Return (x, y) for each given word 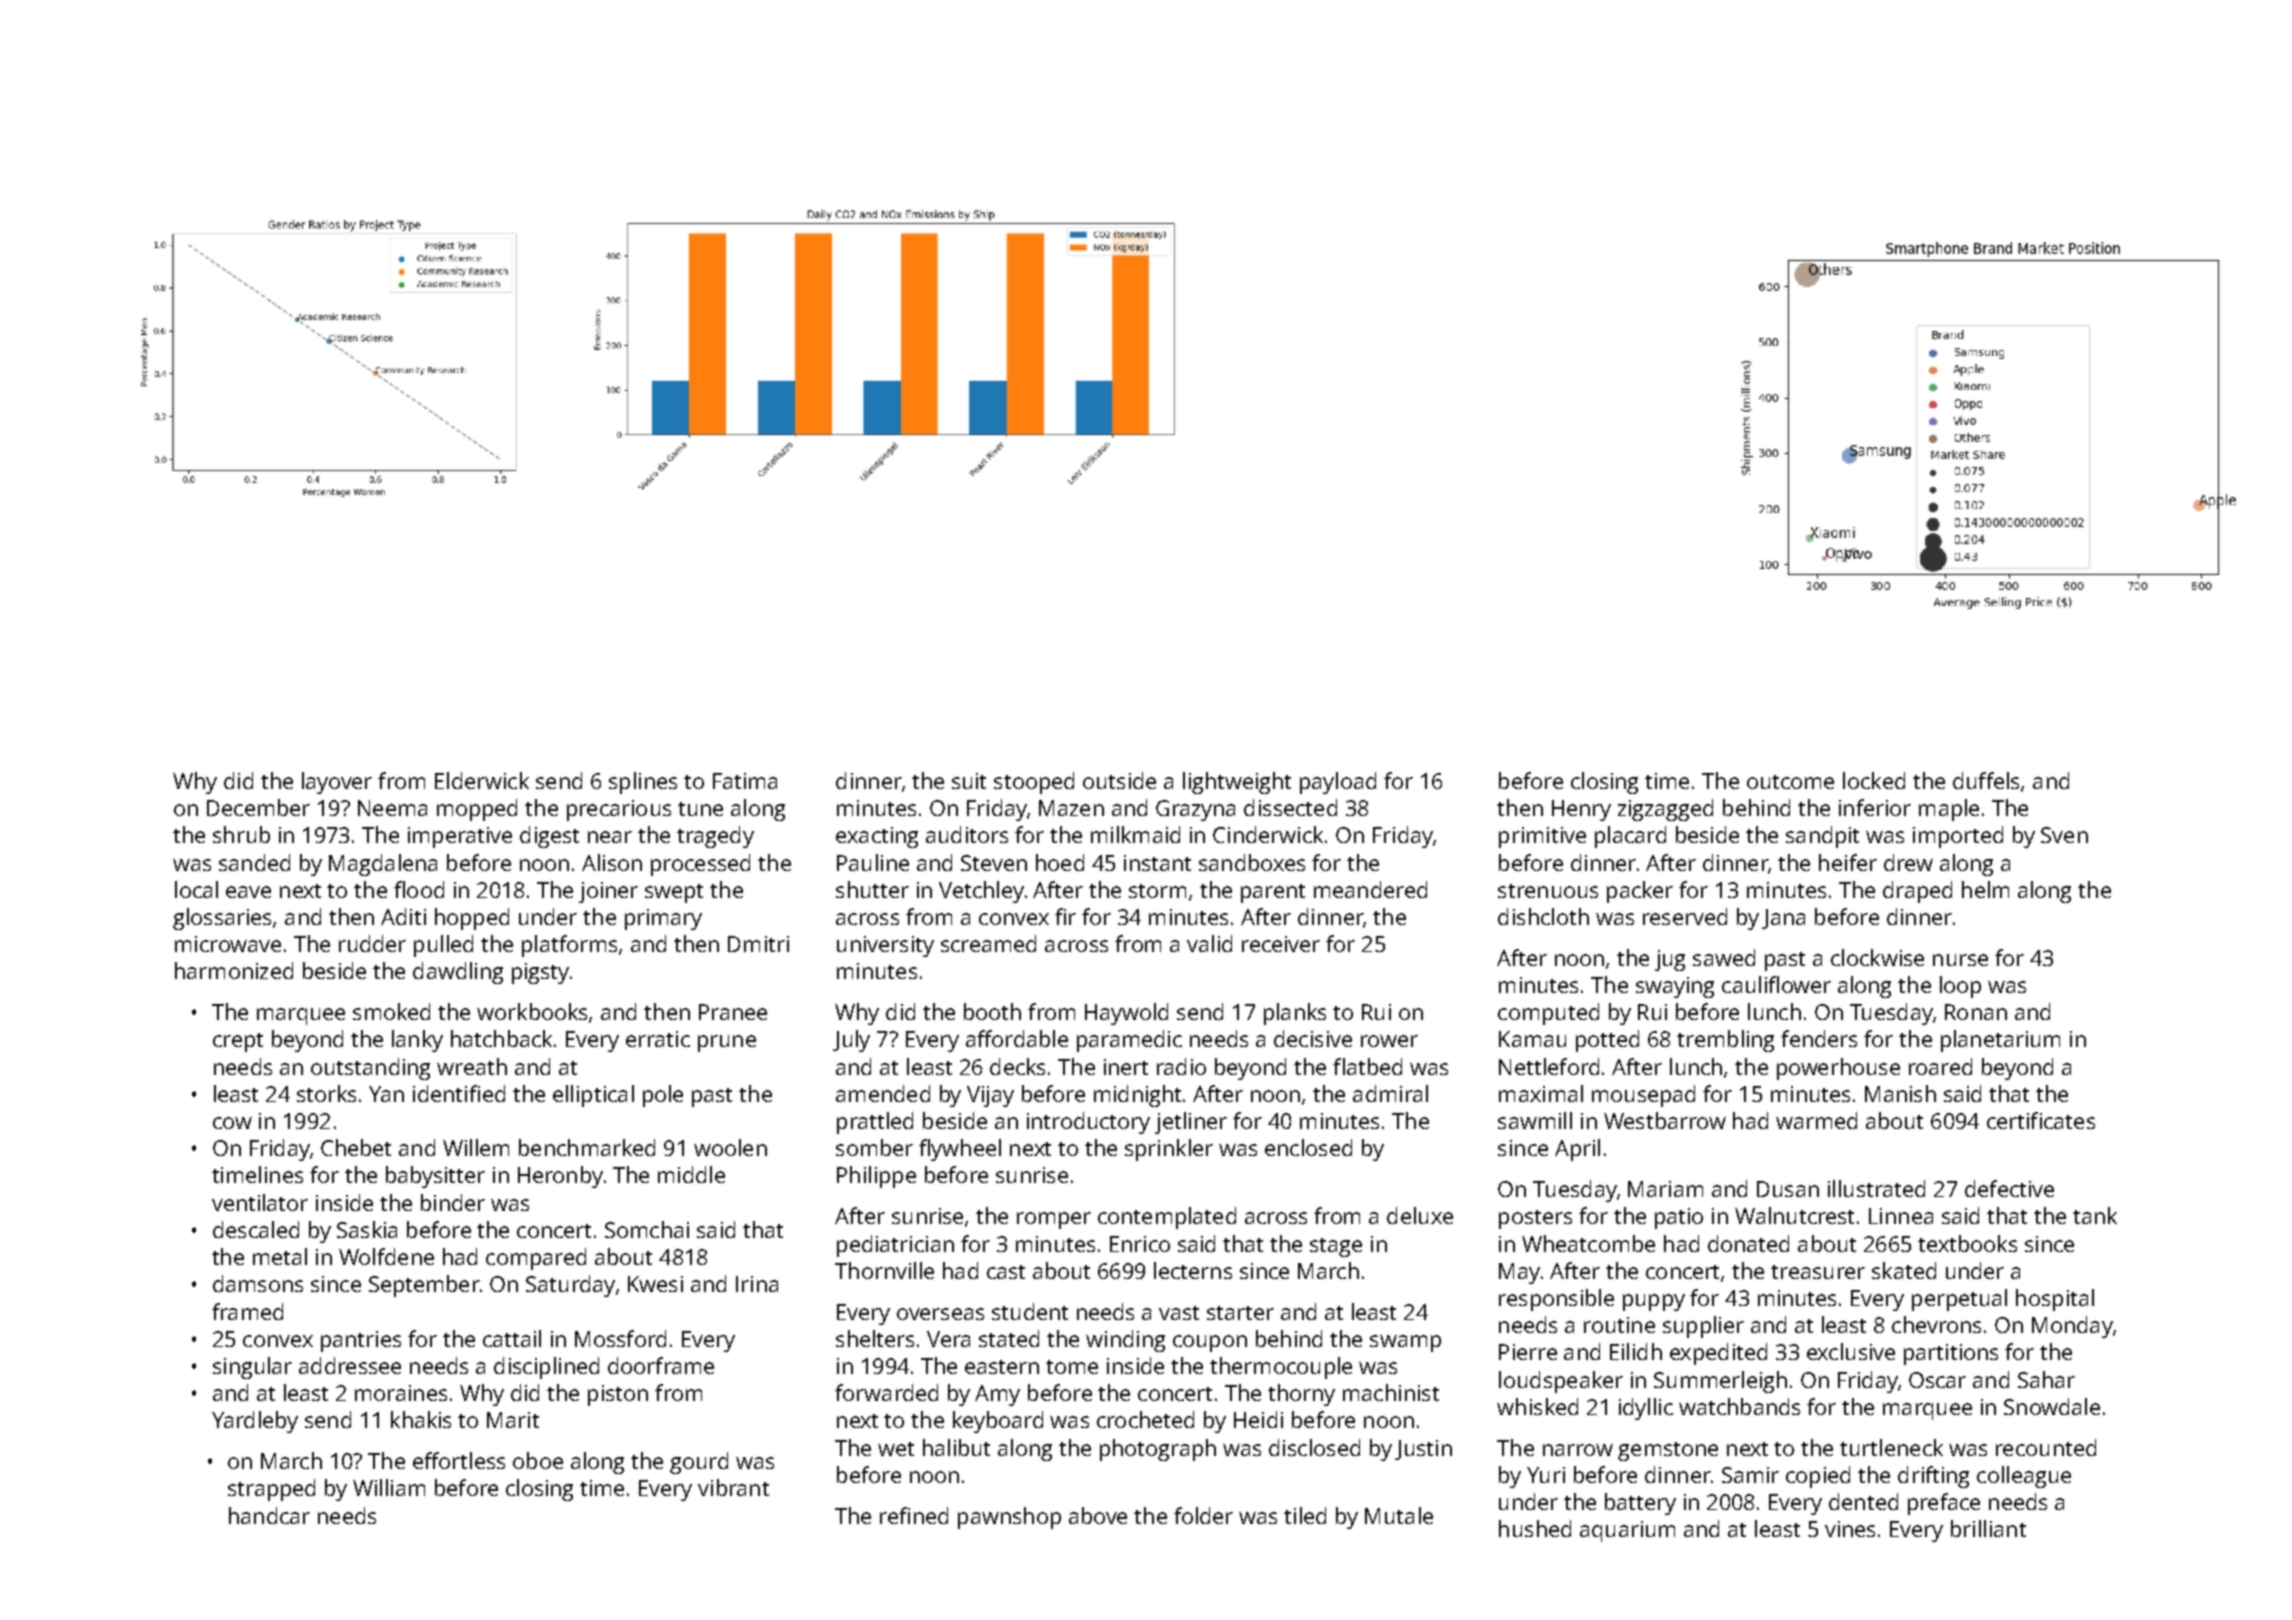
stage (1336, 1247)
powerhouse (1838, 1069)
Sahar (2046, 1379)
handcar (269, 1515)
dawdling (458, 973)
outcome (1790, 782)
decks (1017, 1066)
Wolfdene (386, 1256)
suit (969, 781)
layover (337, 783)
